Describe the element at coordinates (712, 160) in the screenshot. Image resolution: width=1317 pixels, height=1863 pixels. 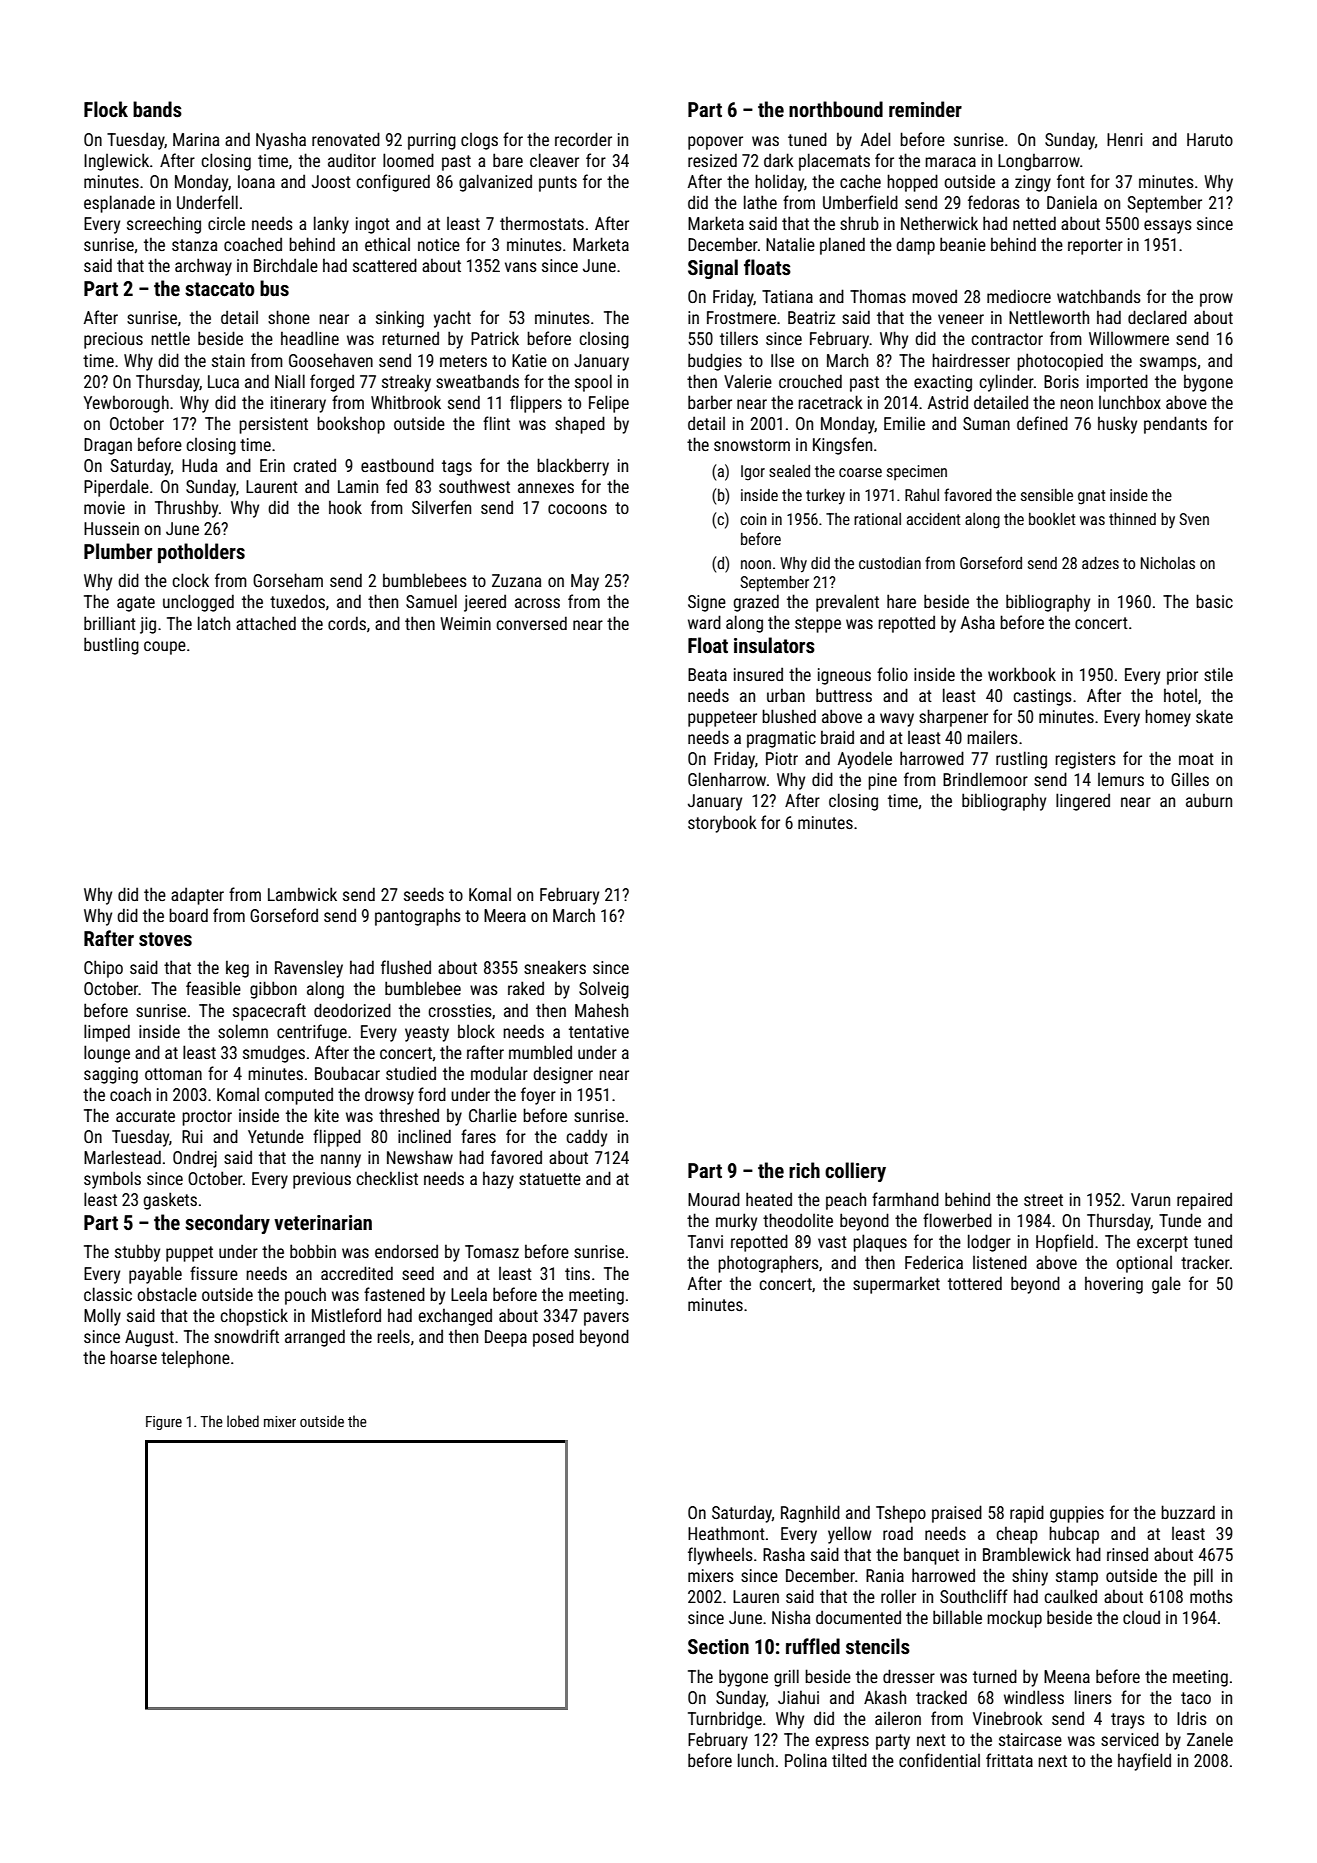
I see `resized` at that location.
